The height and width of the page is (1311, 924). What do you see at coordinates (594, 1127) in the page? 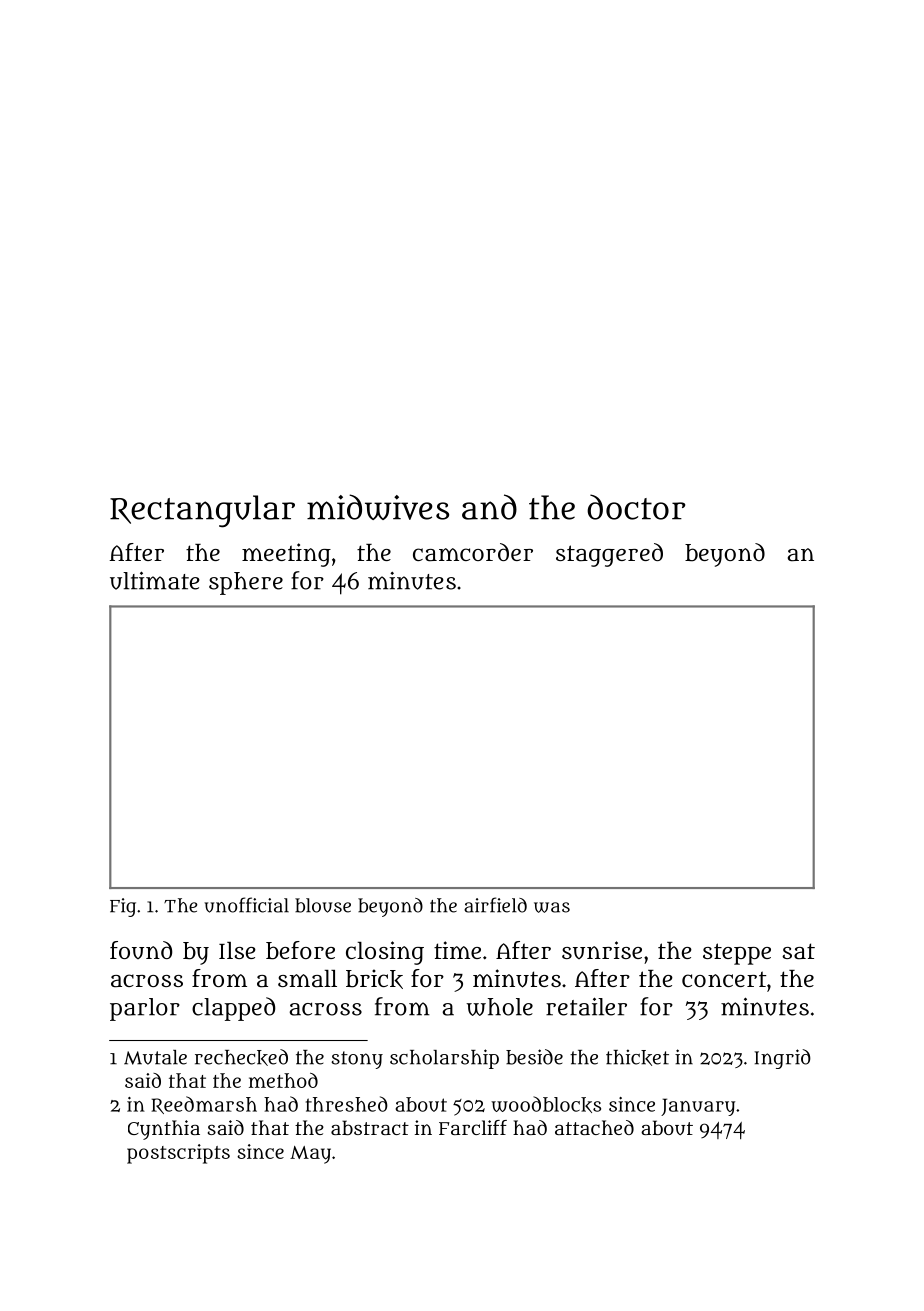
I see `attached` at bounding box center [594, 1127].
